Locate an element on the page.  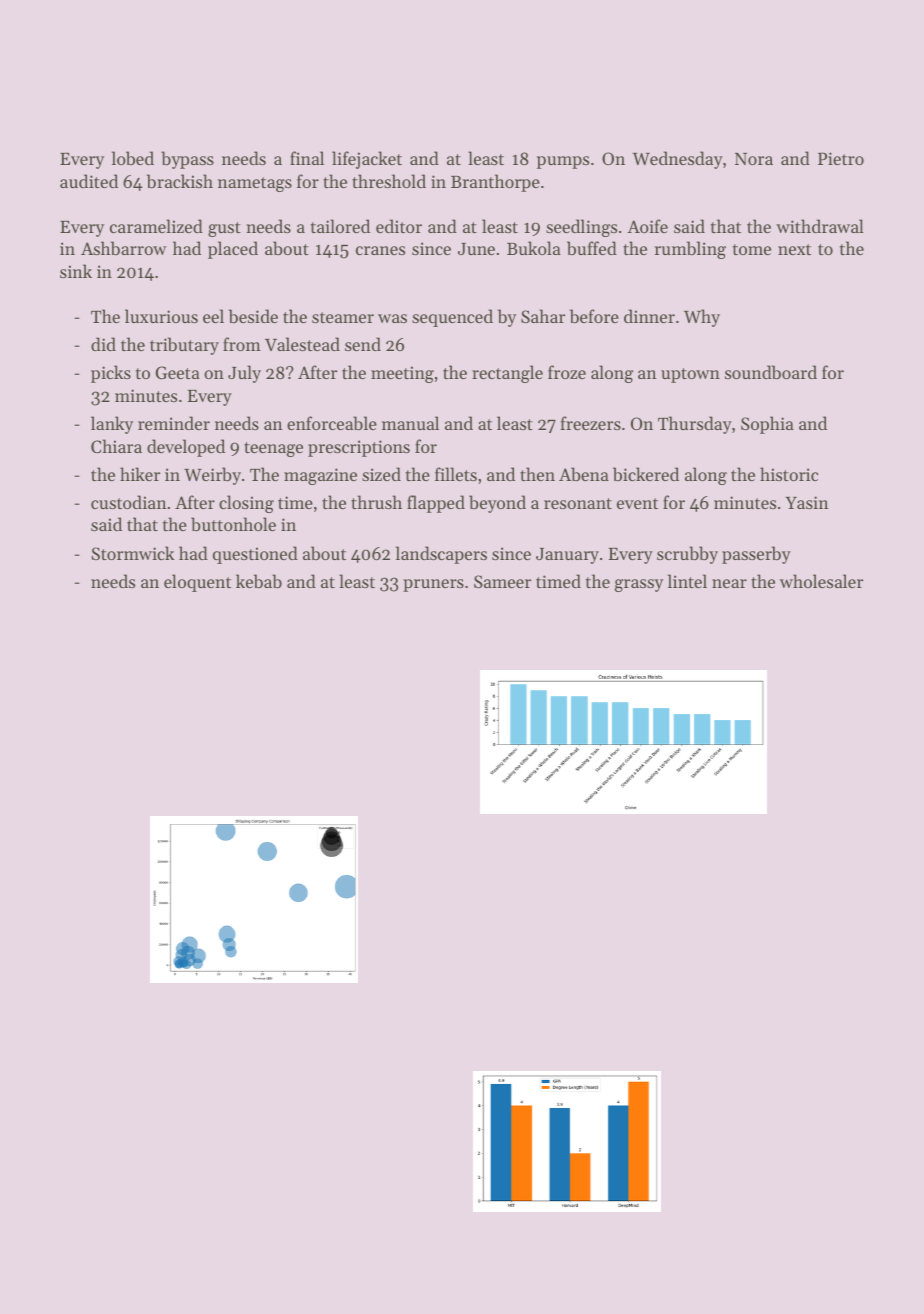
then is located at coordinates (537, 474).
